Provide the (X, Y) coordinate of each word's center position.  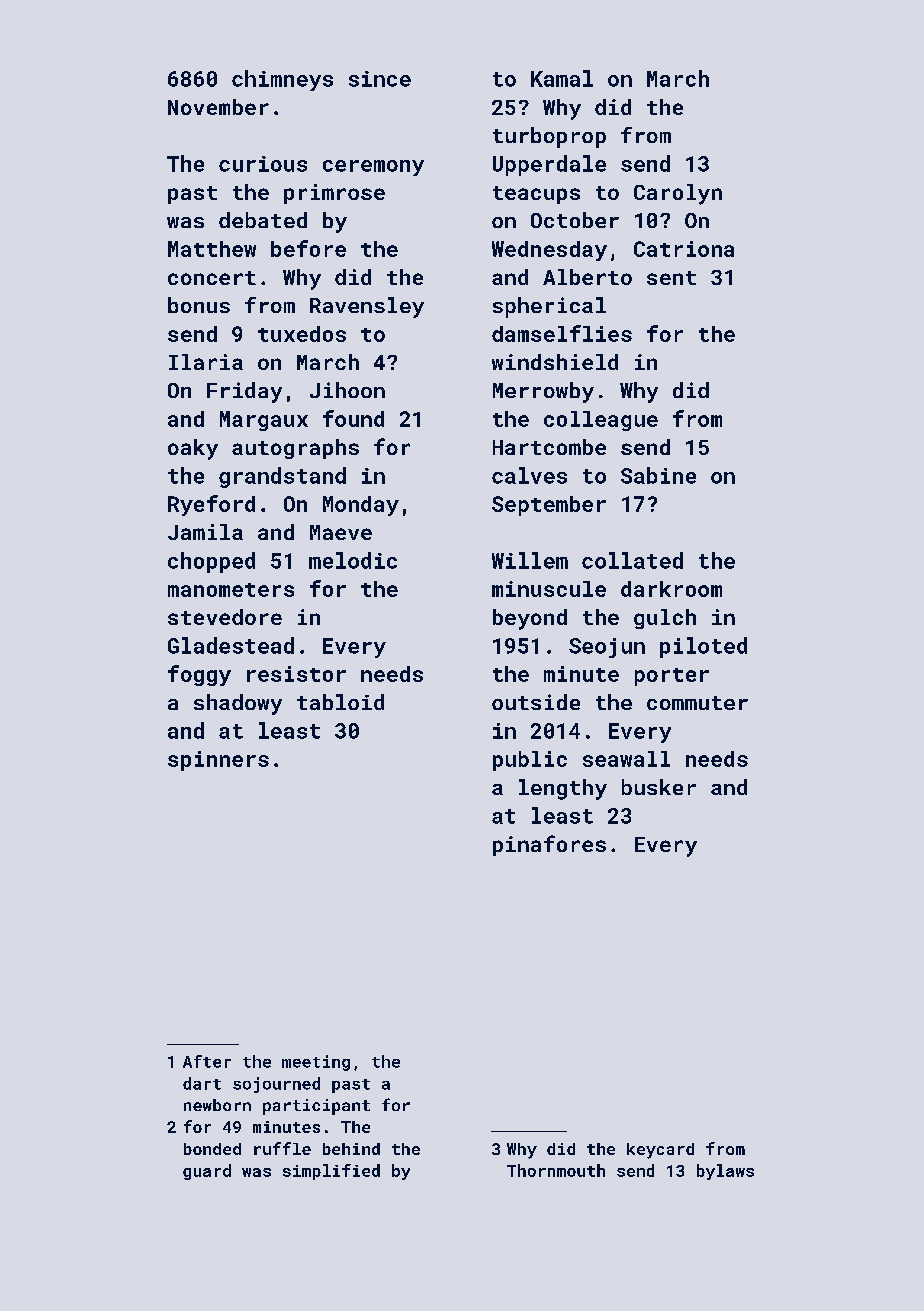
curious (263, 164)
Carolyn (678, 194)
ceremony (373, 168)
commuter (697, 703)
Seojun (607, 648)
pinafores (549, 845)
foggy (199, 675)
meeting (316, 1063)
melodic (353, 560)
